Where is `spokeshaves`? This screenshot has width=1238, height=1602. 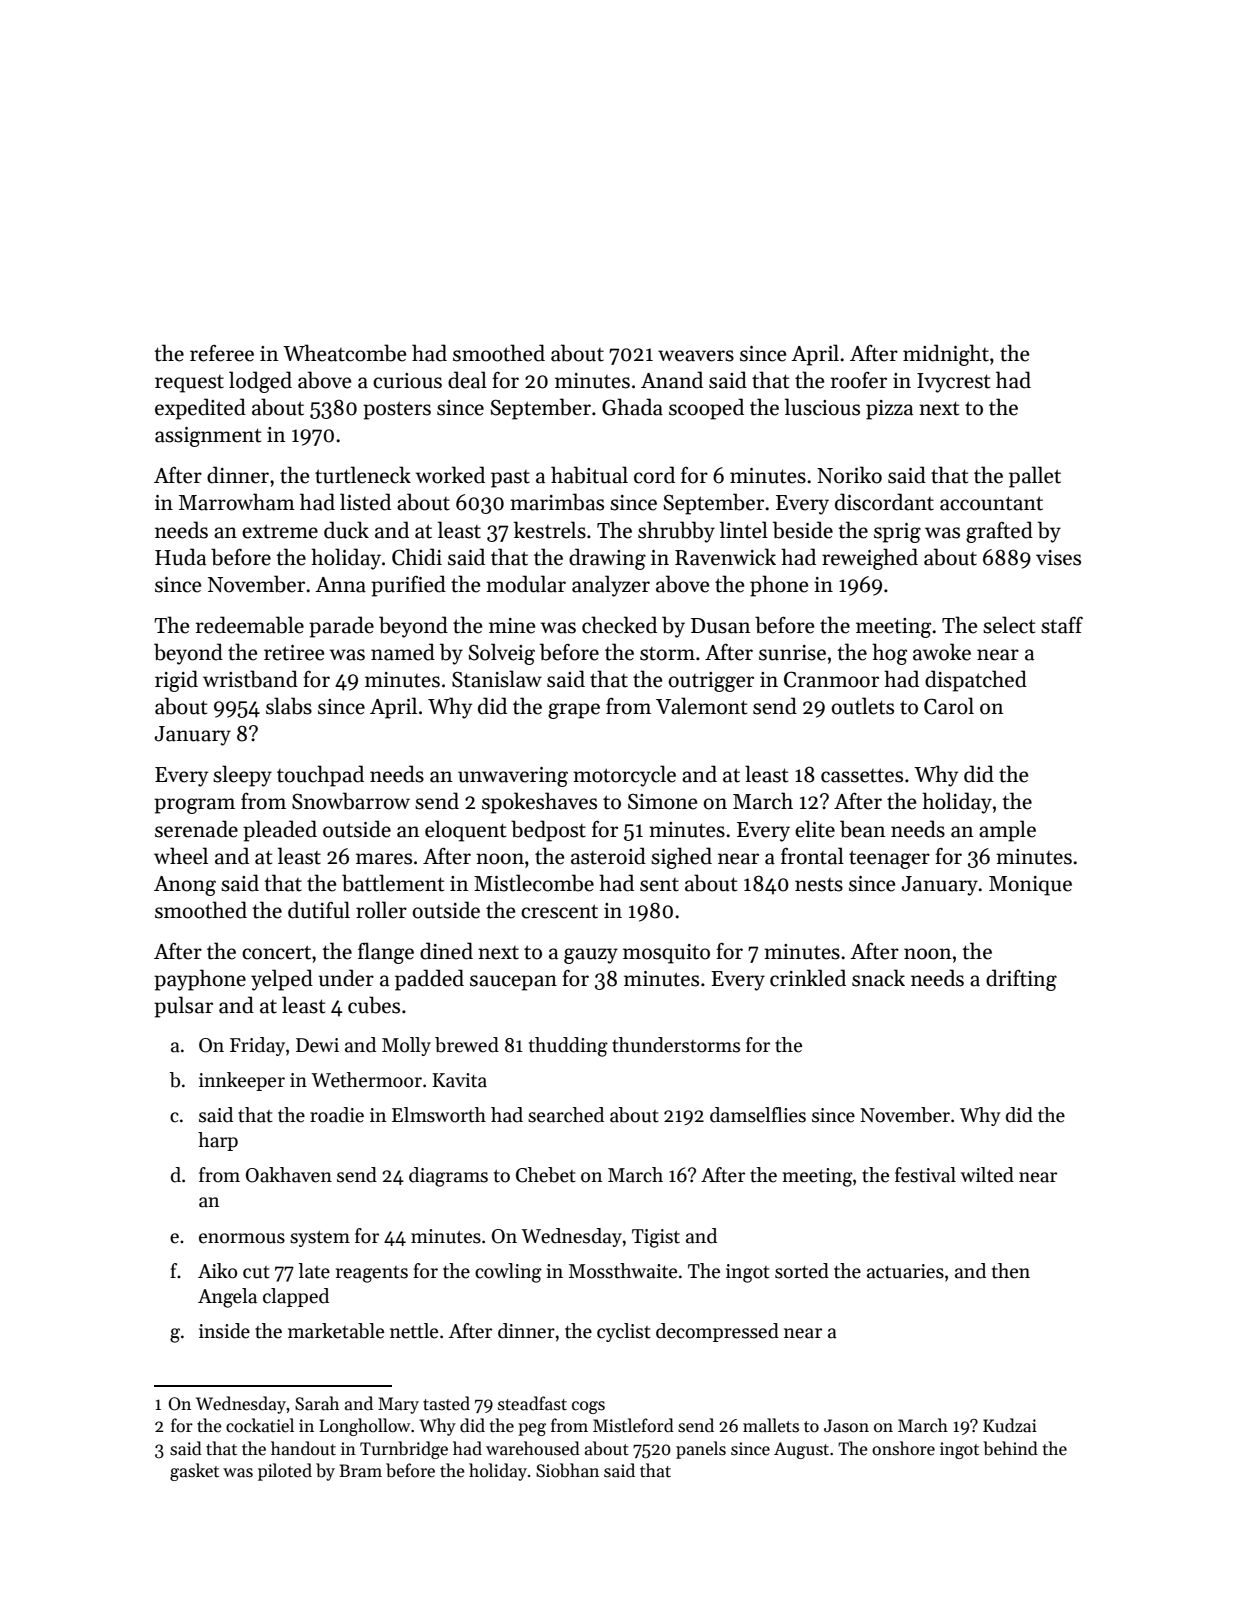
spokeshaves is located at coordinates (539, 803).
